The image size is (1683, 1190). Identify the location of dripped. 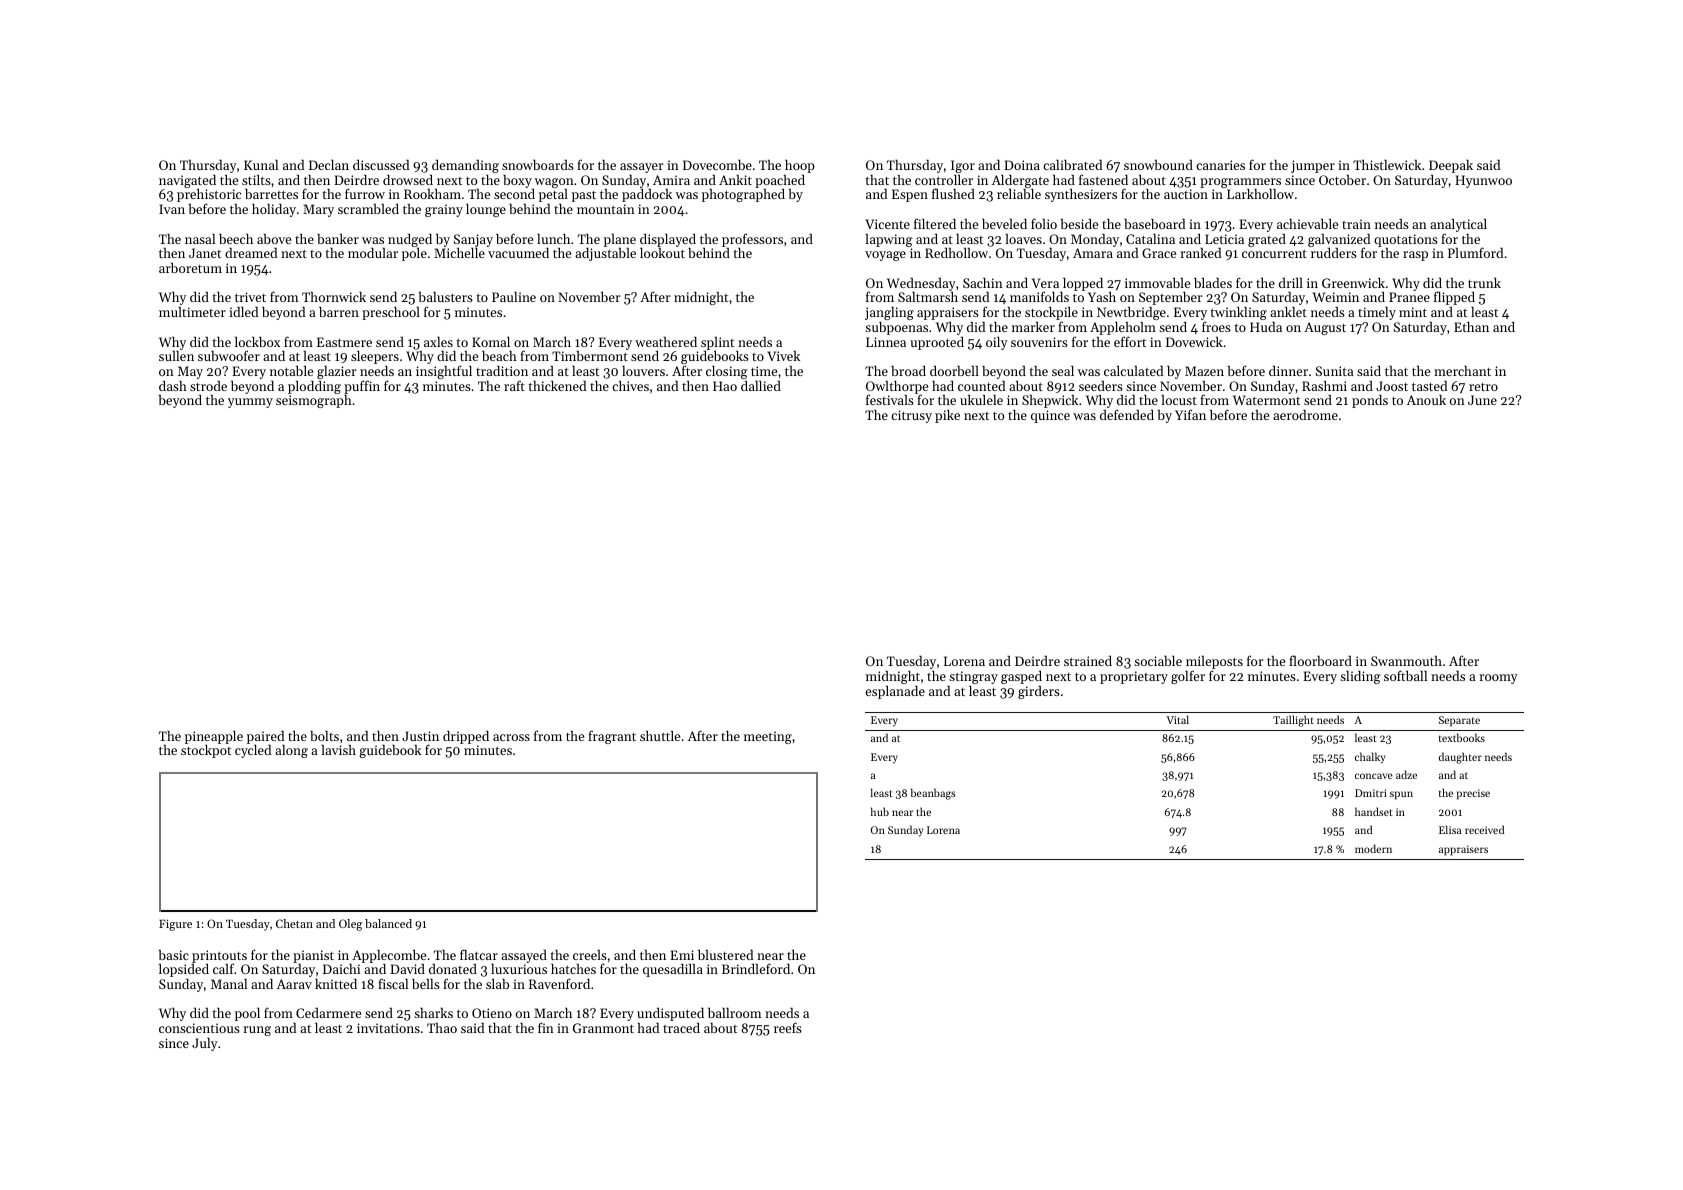
(466, 737).
